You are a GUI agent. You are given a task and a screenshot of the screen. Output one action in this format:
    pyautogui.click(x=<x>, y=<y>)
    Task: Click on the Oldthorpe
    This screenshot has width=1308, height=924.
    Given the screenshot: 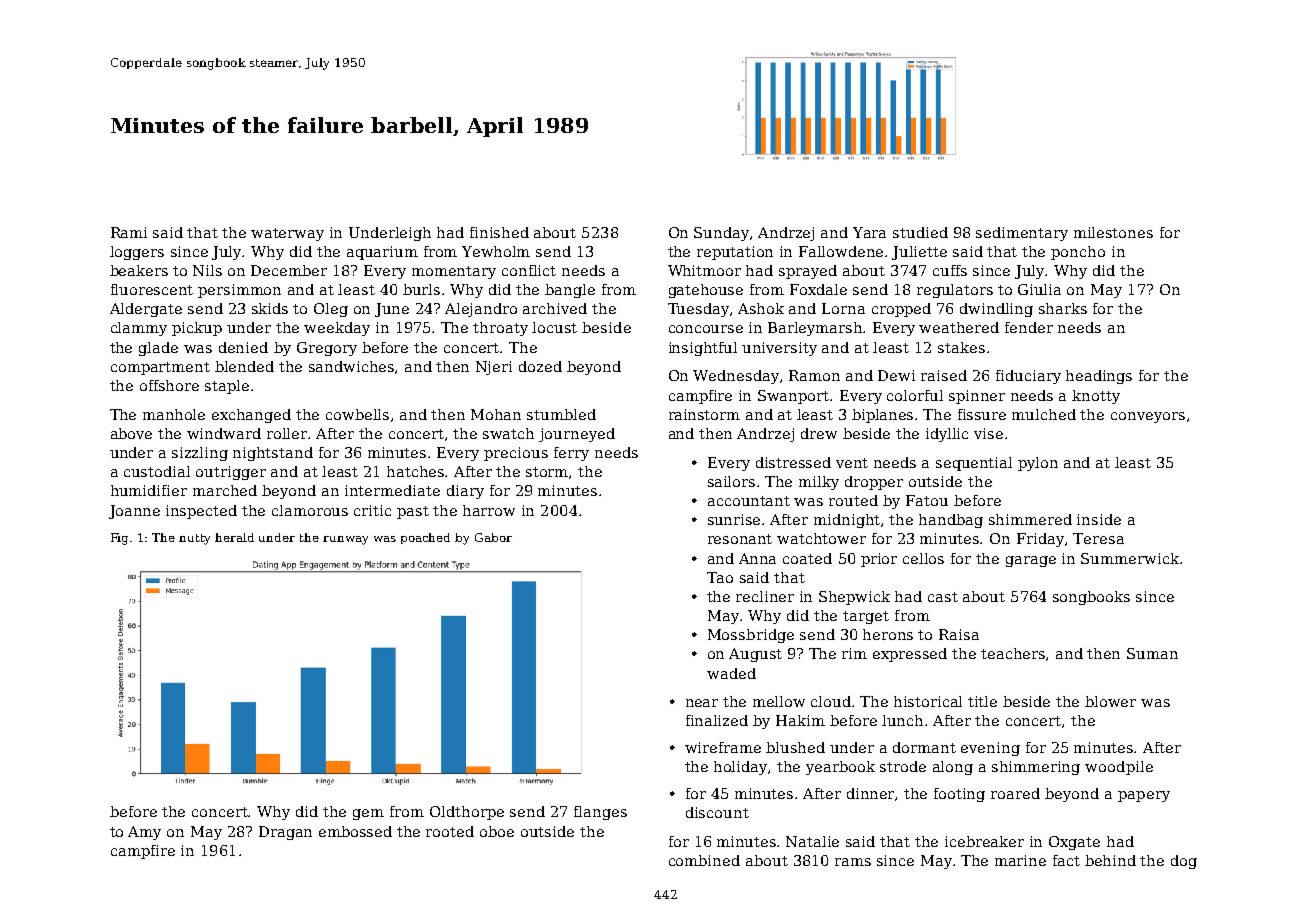 What is the action you would take?
    pyautogui.click(x=467, y=813)
